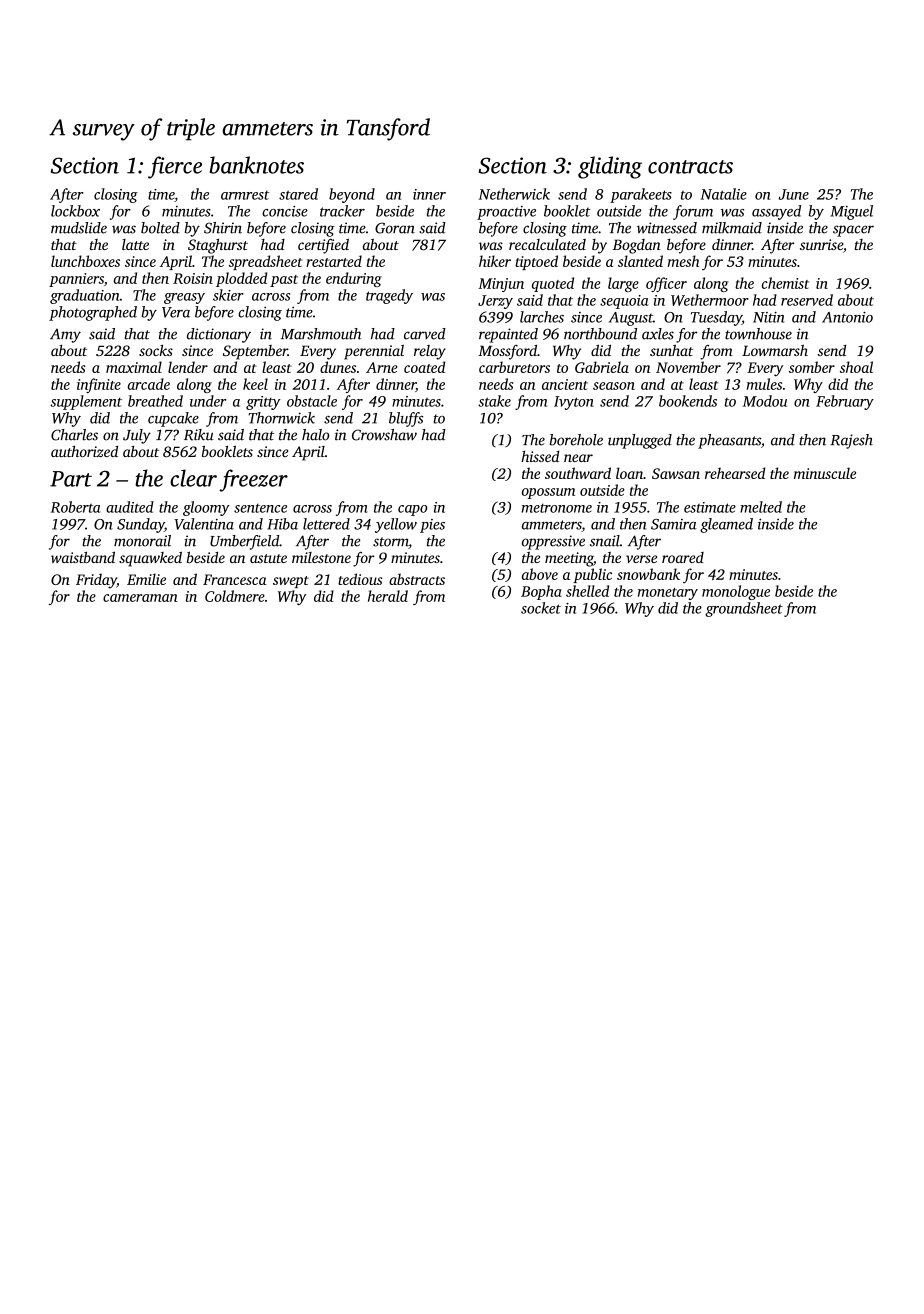 The height and width of the screenshot is (1314, 924). Describe the element at coordinates (744, 609) in the screenshot. I see `groundsheet` at that location.
